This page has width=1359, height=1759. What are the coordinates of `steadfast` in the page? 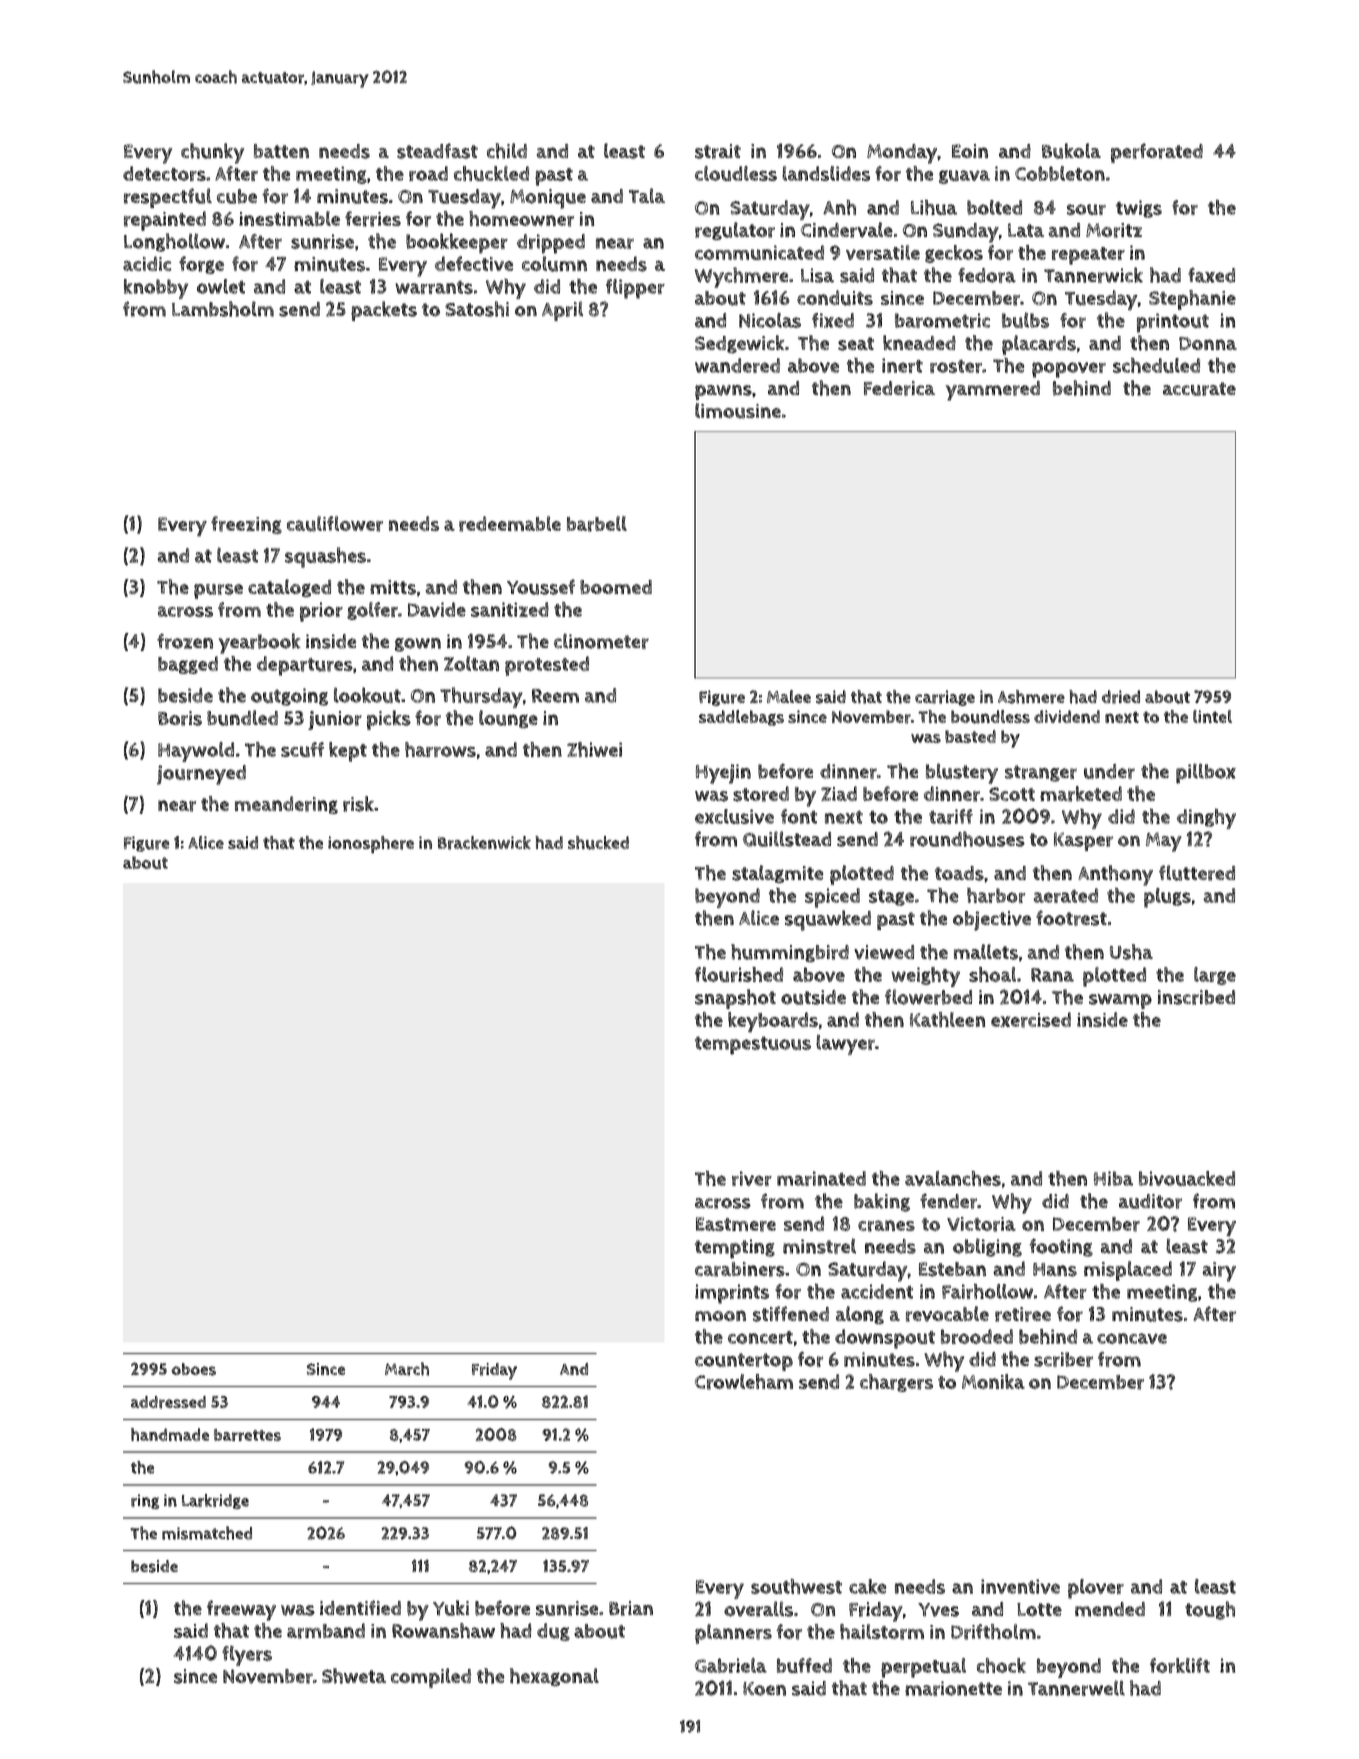 It's located at (437, 151).
